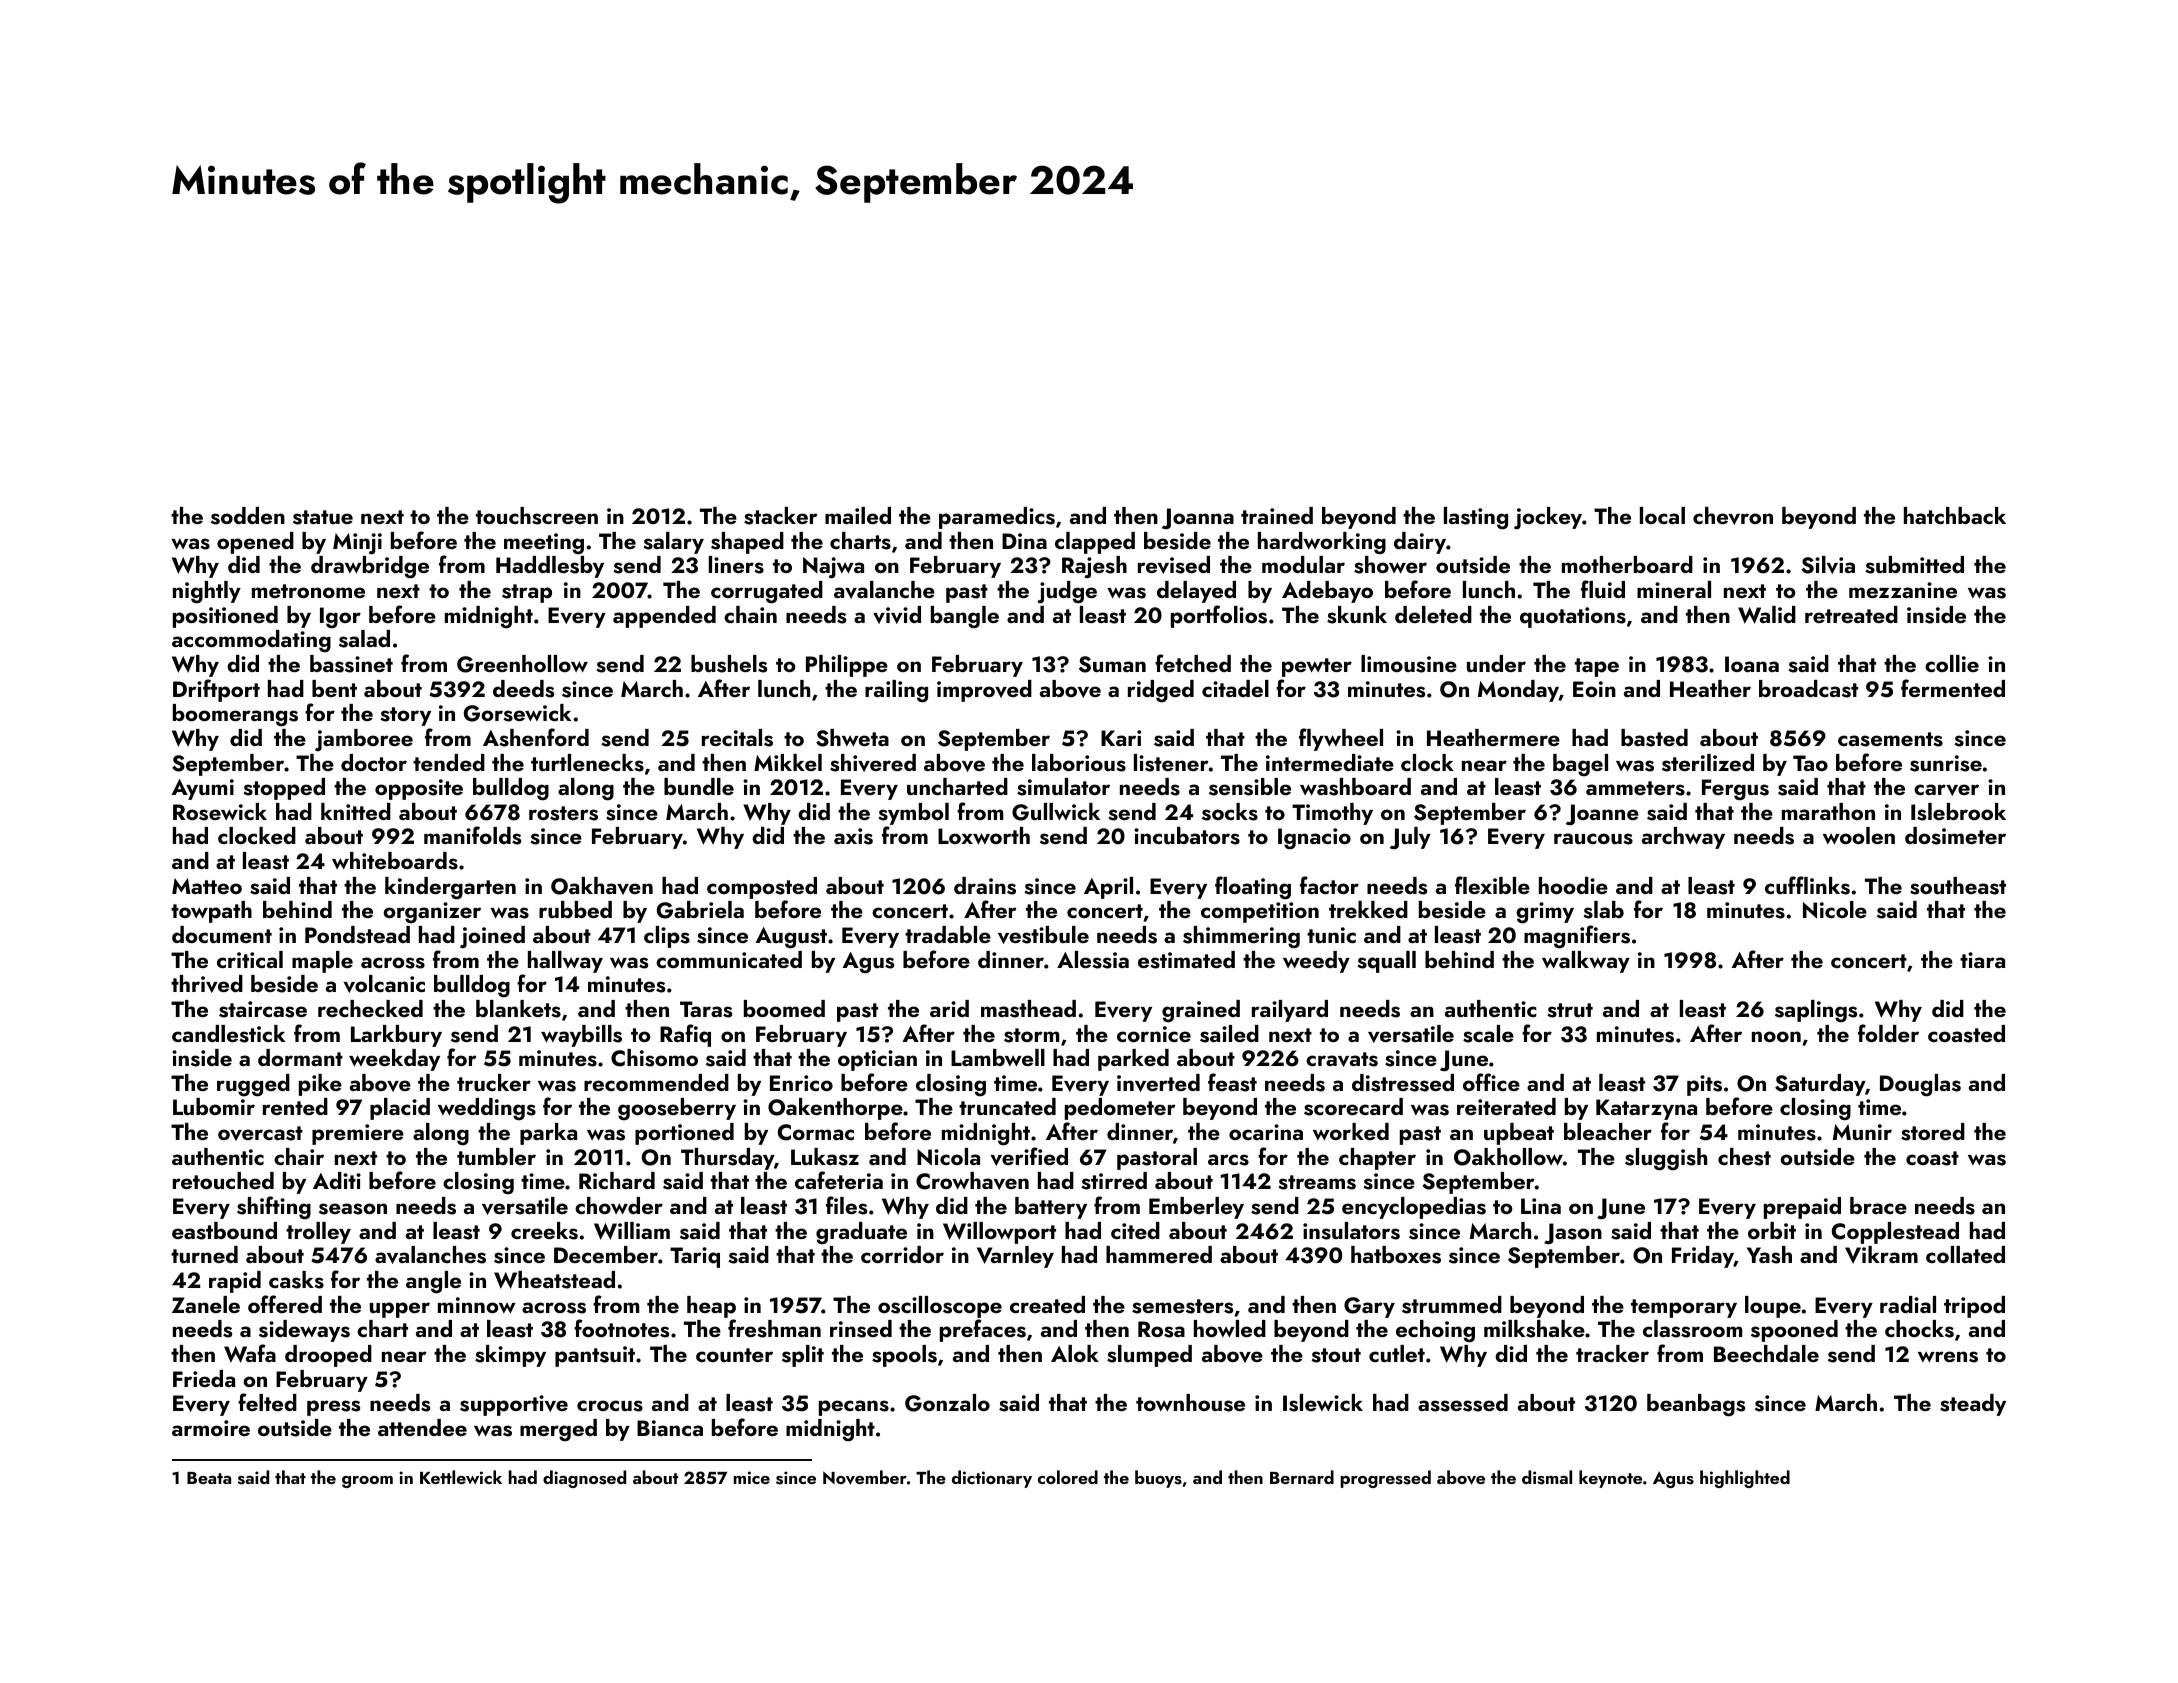 This document has height=1683, width=2178. What do you see at coordinates (861, 1233) in the document?
I see `graduate` at bounding box center [861, 1233].
